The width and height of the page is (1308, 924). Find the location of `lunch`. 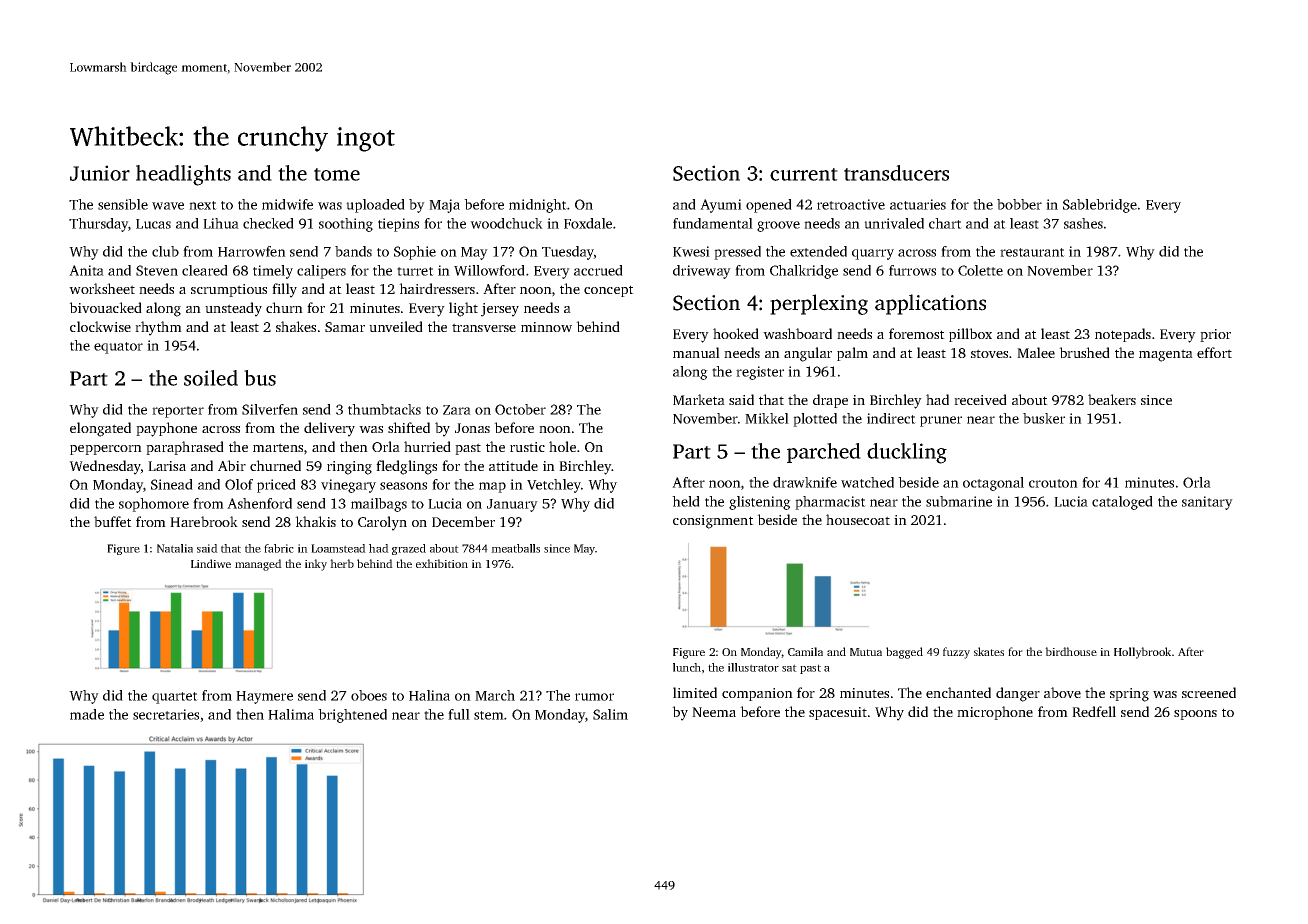

lunch is located at coordinates (687, 667).
